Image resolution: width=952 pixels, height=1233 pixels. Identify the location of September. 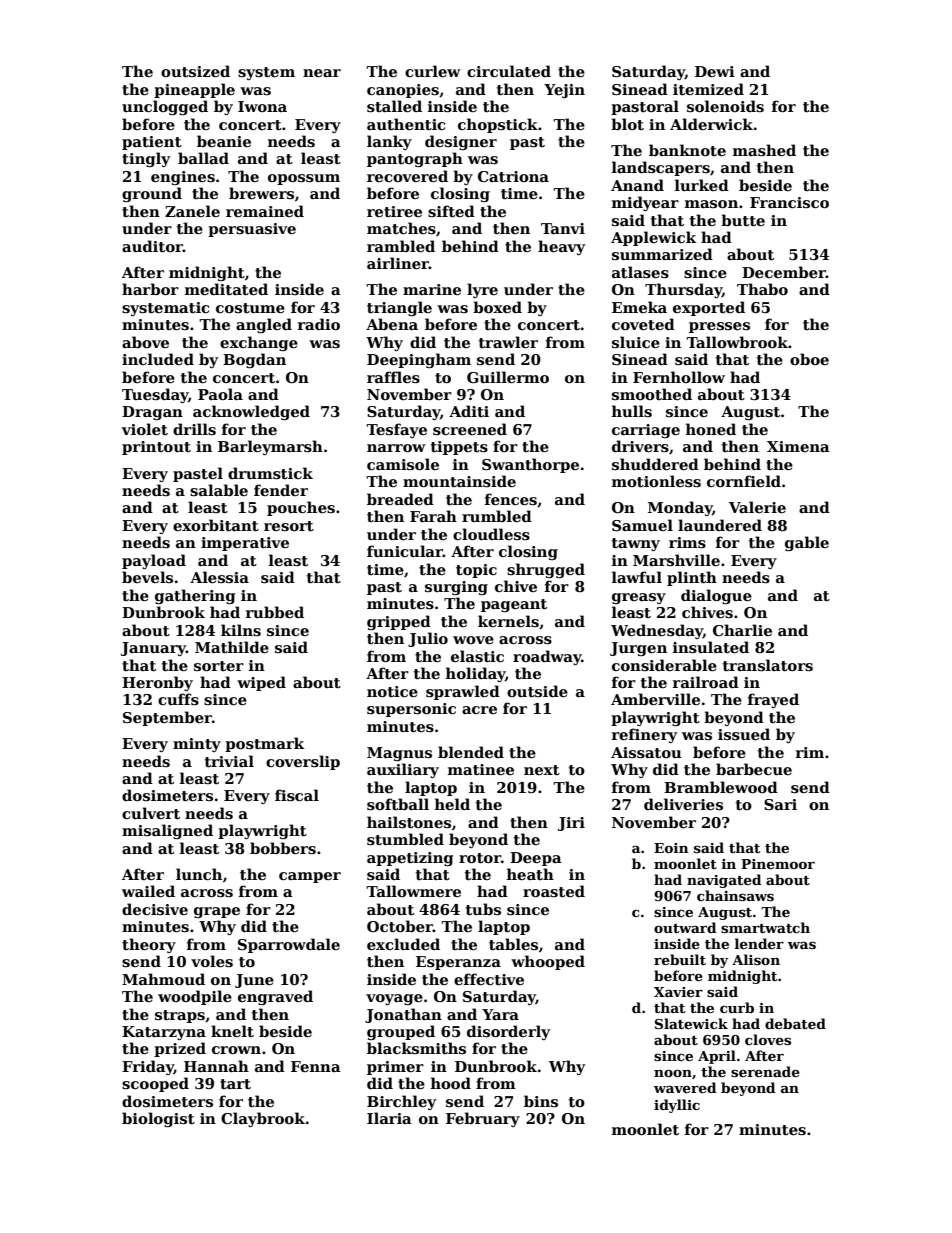
(167, 718).
